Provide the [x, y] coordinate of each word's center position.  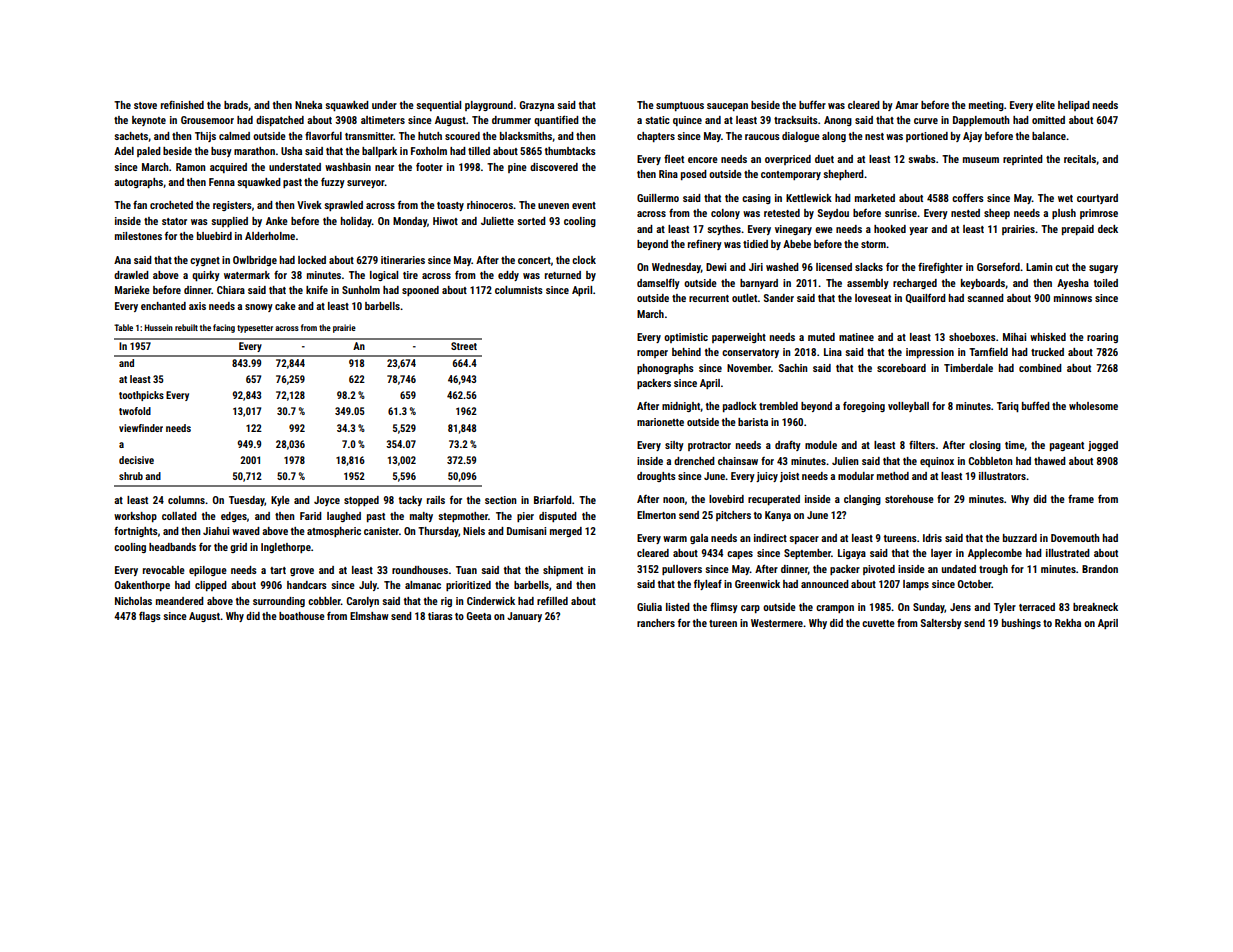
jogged [1103, 446]
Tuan [466, 570]
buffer [812, 104]
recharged [915, 284]
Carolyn [362, 602]
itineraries [403, 260]
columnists [519, 290]
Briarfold [553, 499]
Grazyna [537, 106]
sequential [438, 106]
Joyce [327, 501]
